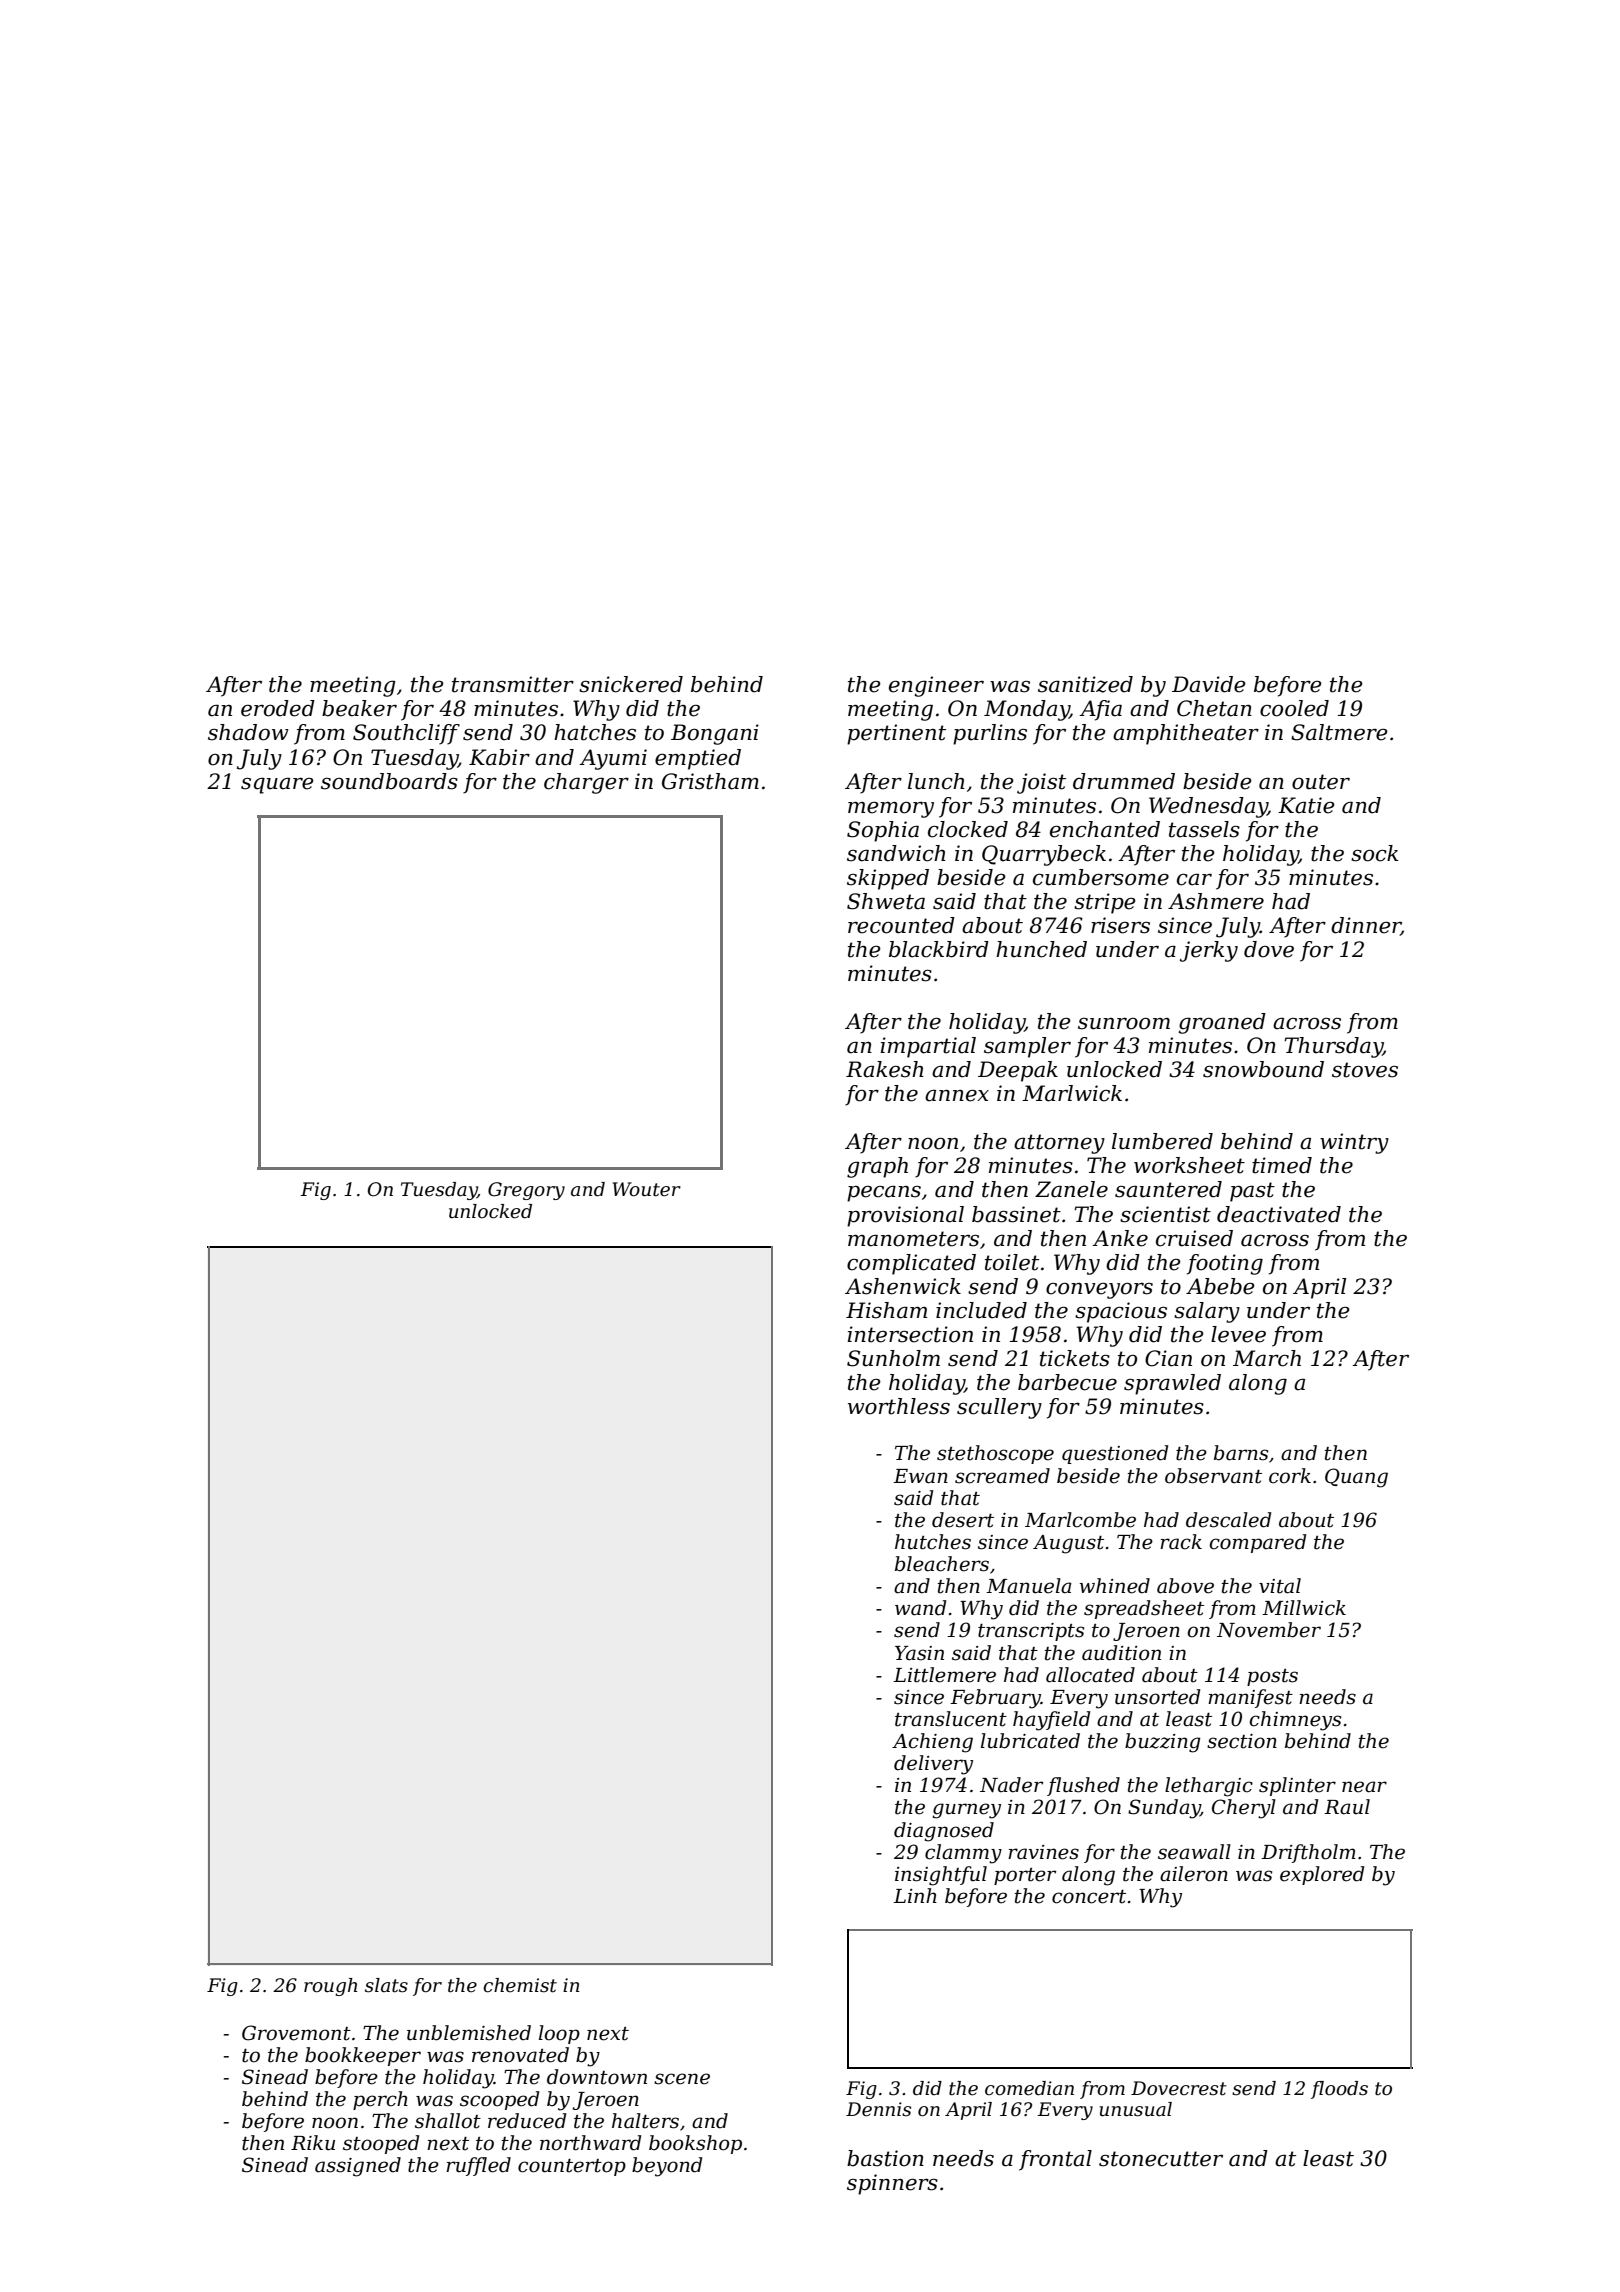 Image resolution: width=1620 pixels, height=2292 pixels. What do you see at coordinates (1257, 1543) in the page?
I see `compared` at bounding box center [1257, 1543].
